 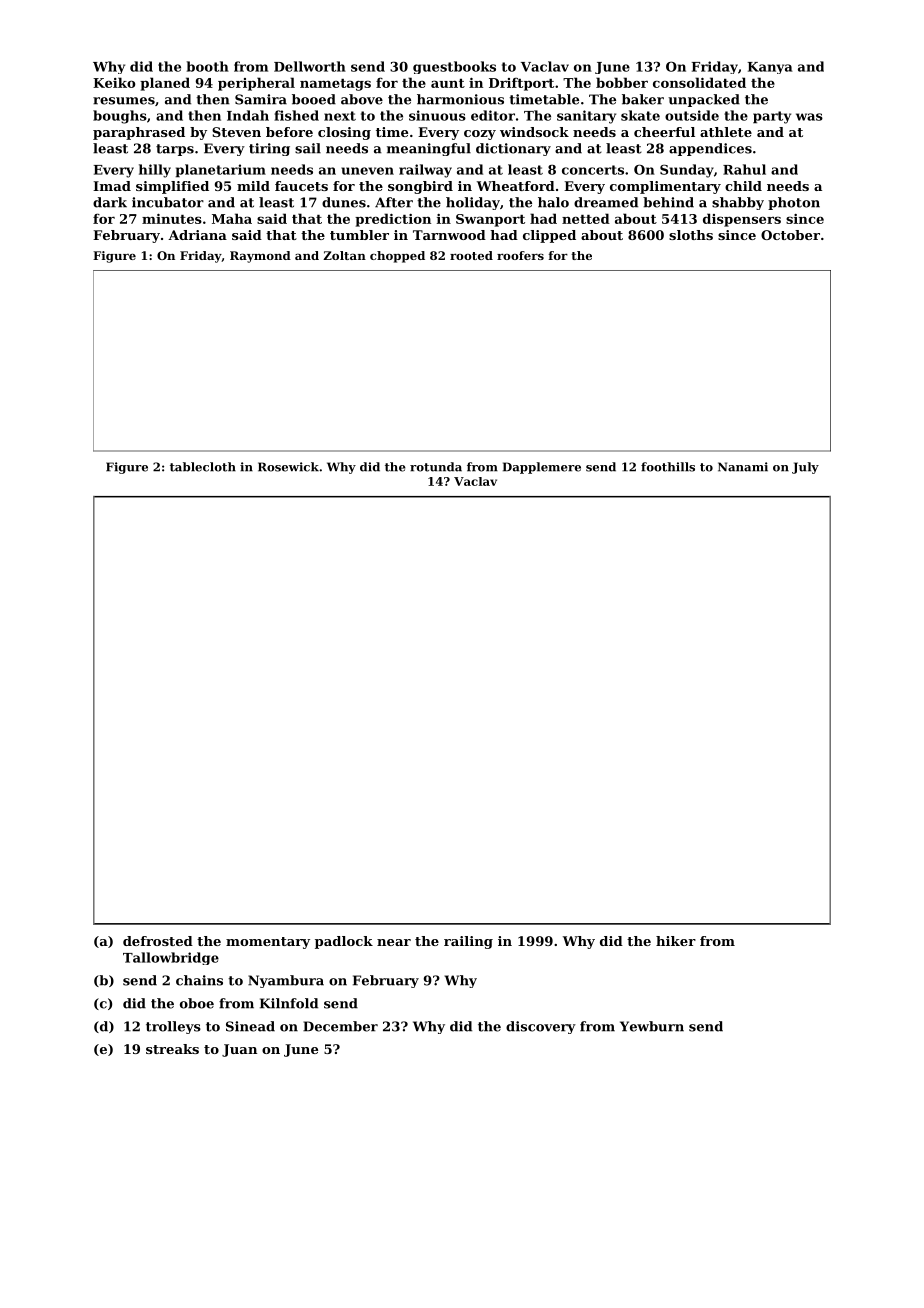 I want to click on hiker, so click(x=676, y=941).
